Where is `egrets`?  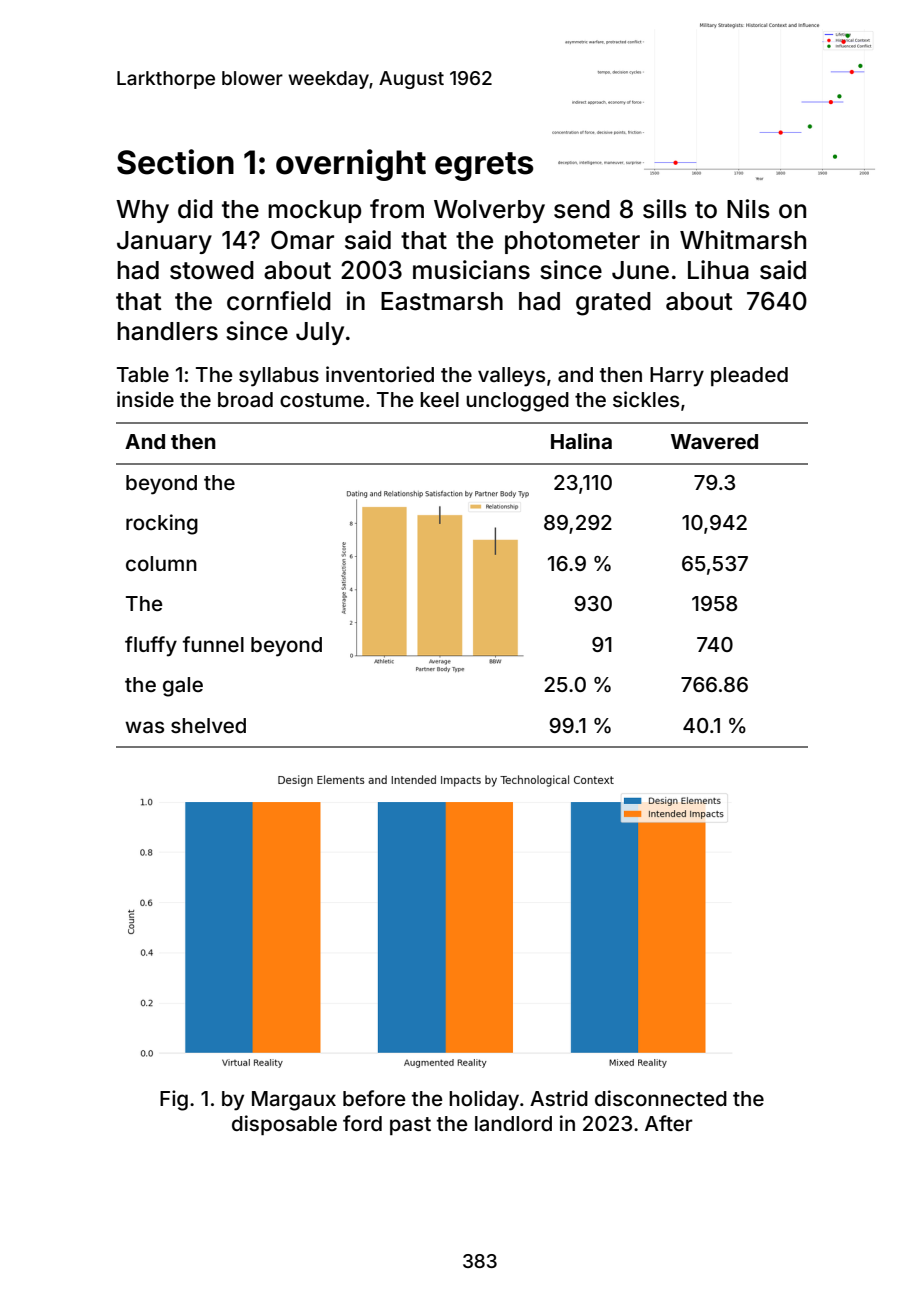 egrets is located at coordinates (484, 166).
